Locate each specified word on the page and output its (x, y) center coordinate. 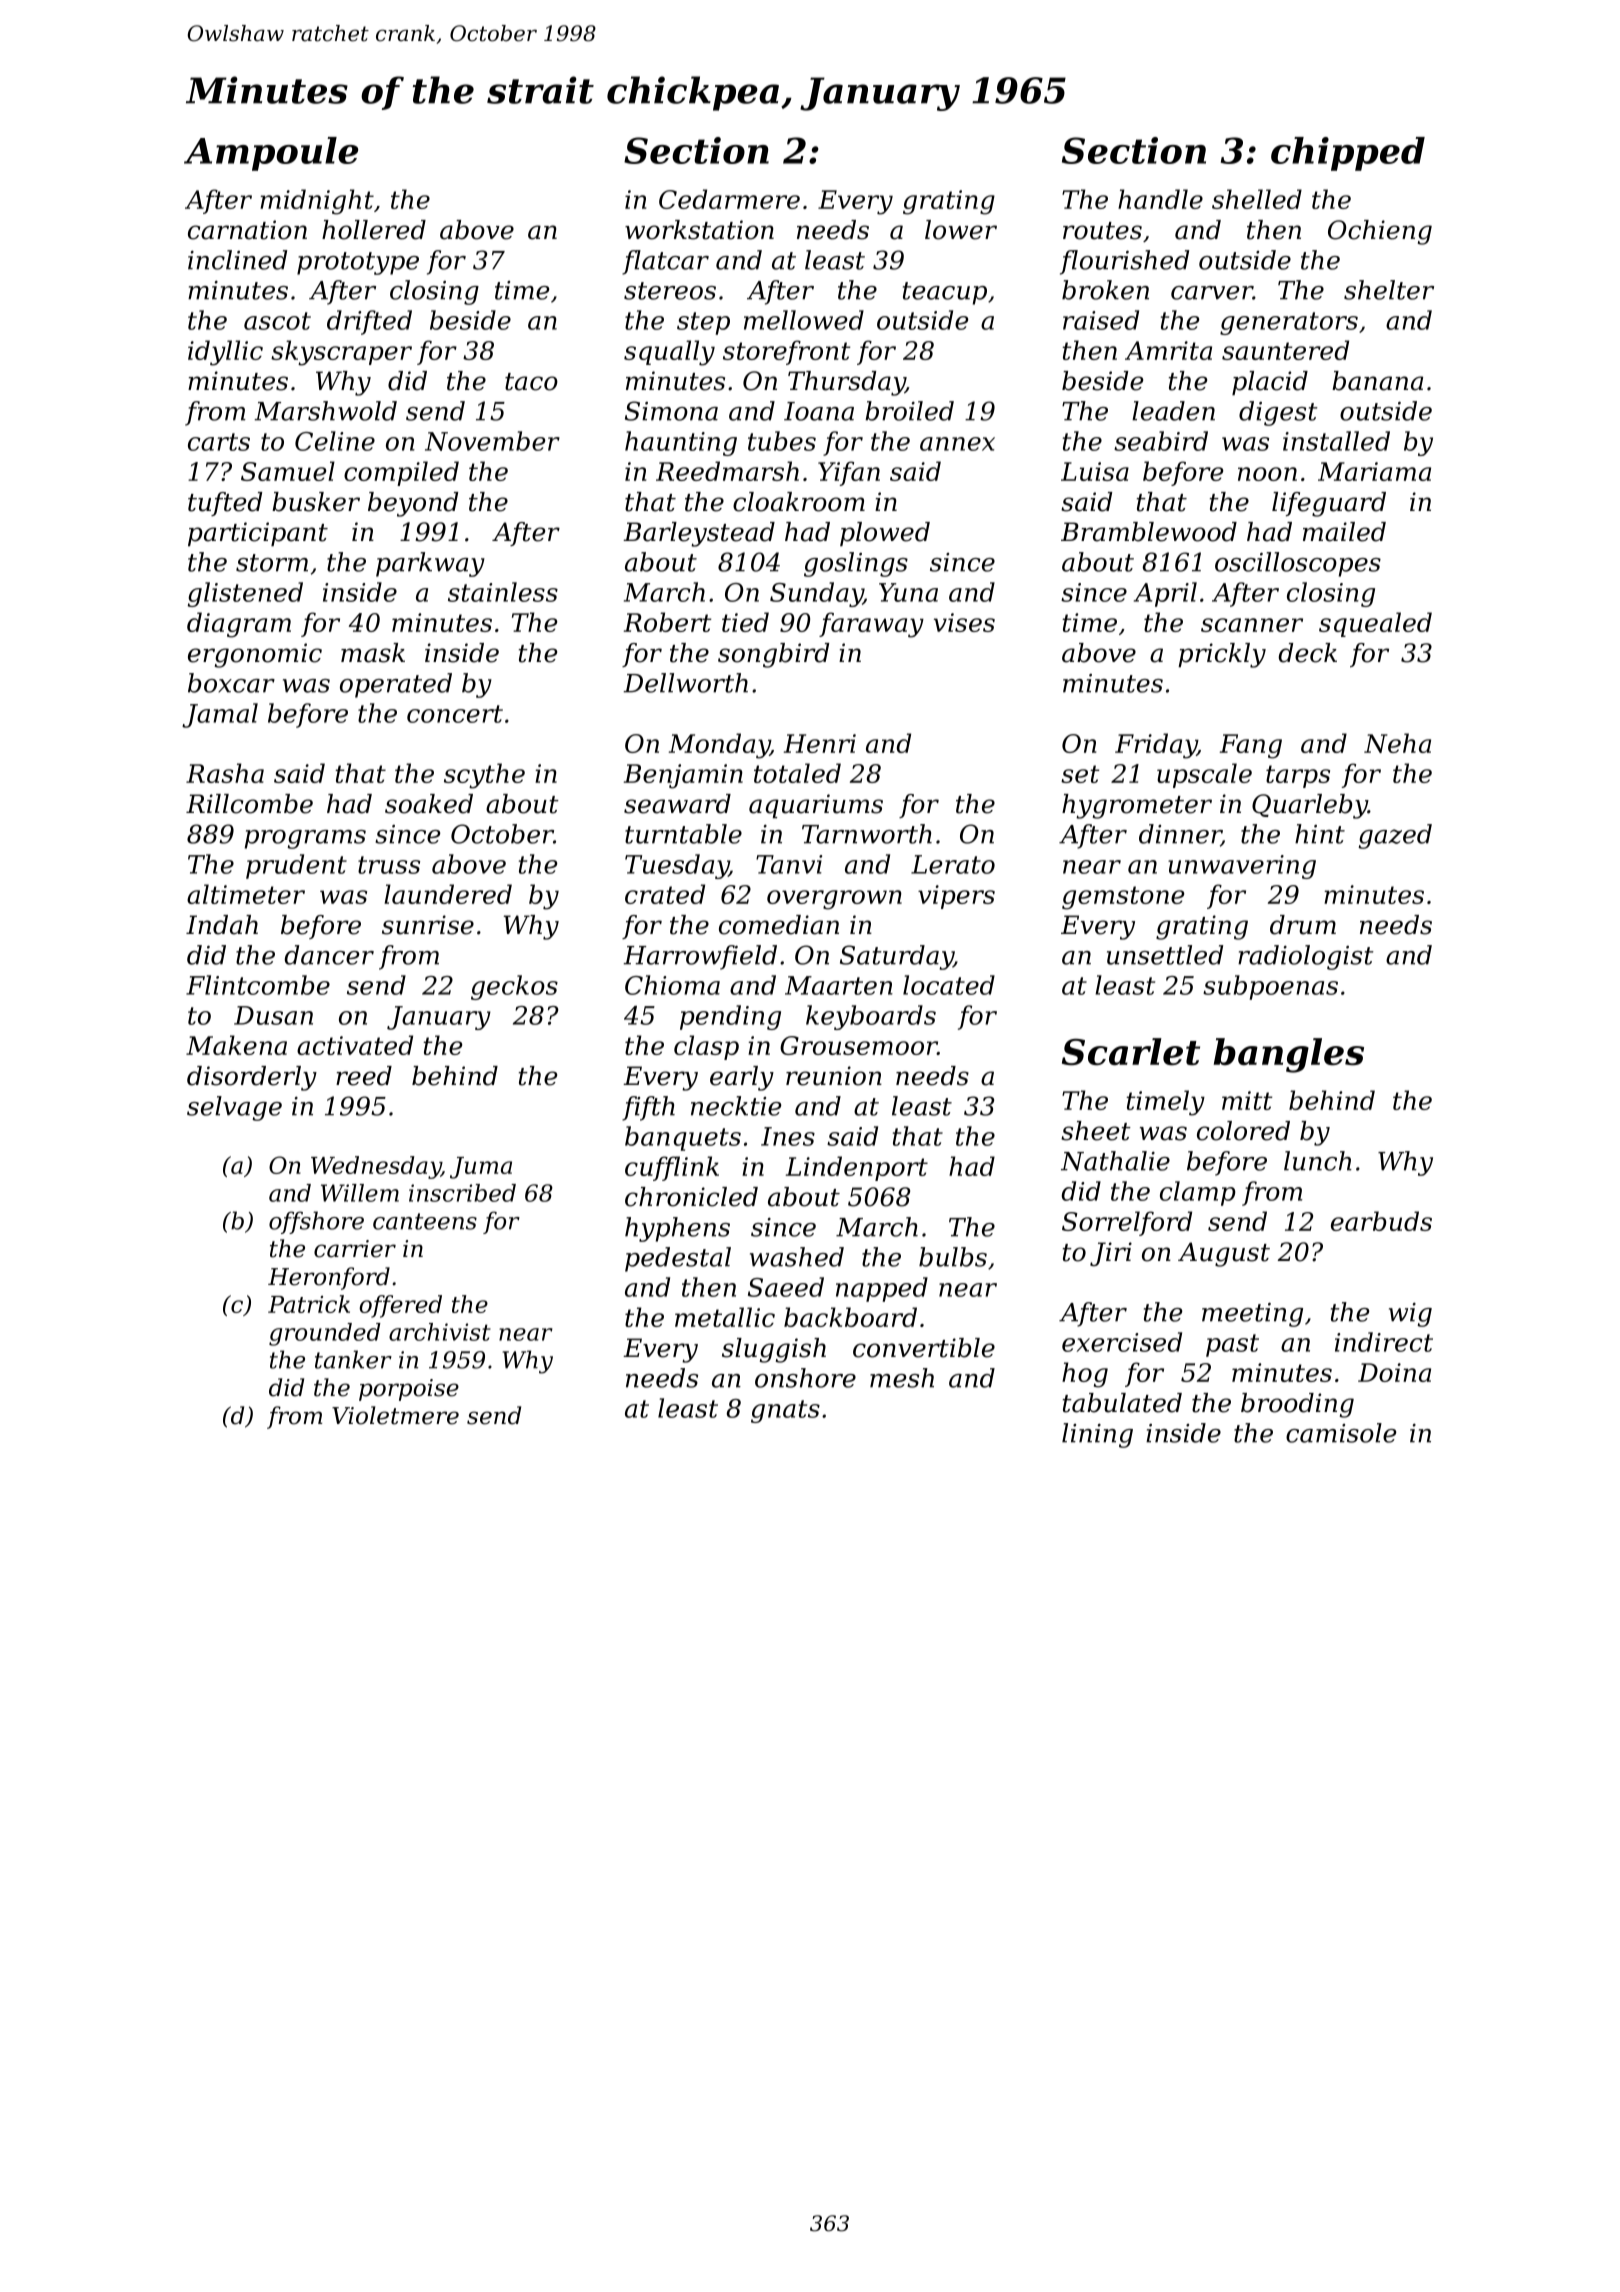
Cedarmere (729, 199)
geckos (514, 987)
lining (1097, 1435)
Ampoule (271, 154)
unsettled (1165, 955)
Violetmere (395, 1415)
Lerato (953, 864)
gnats (785, 1411)
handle (1160, 199)
